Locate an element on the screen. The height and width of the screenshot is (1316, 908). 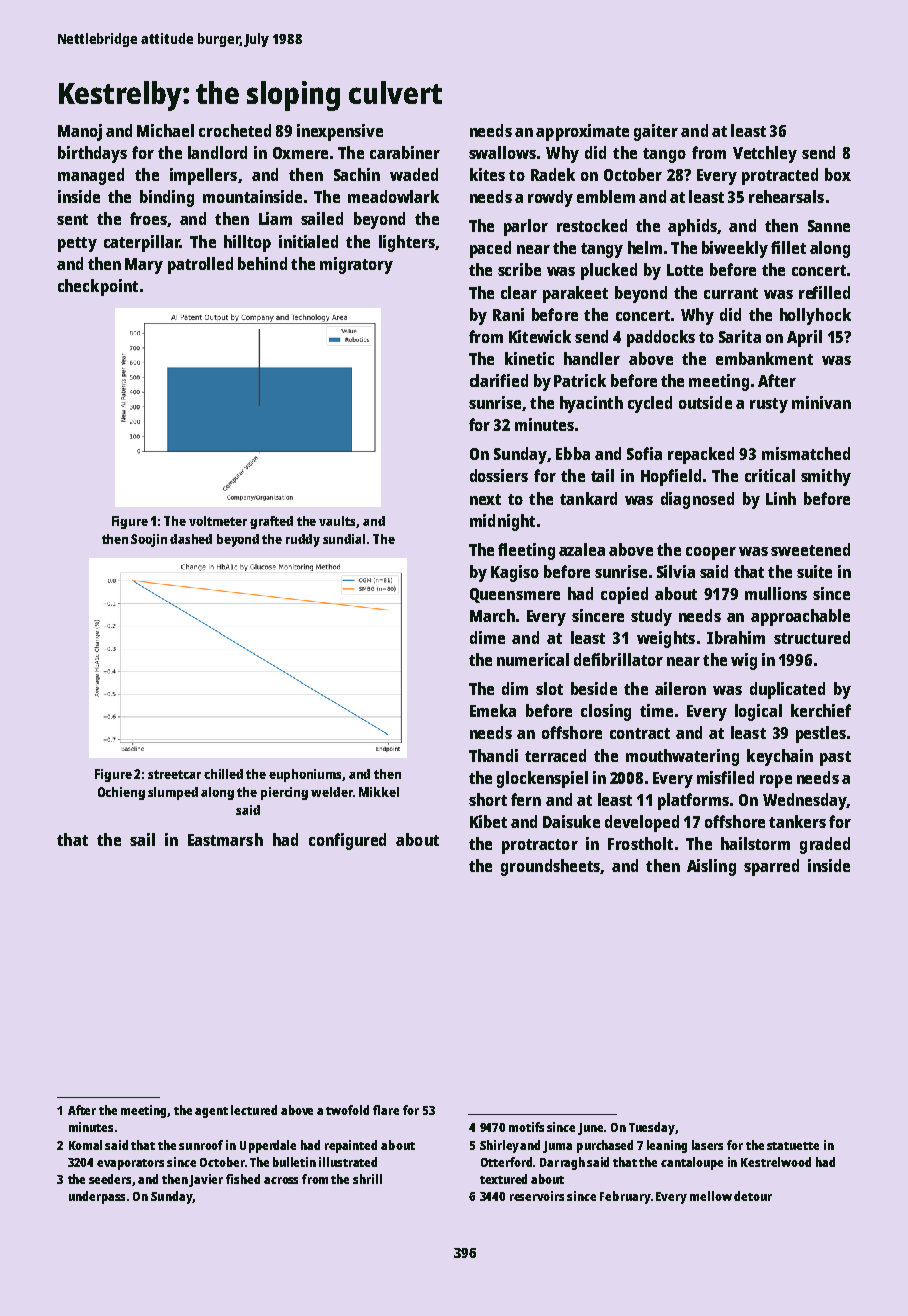
streetcar is located at coordinates (174, 774).
